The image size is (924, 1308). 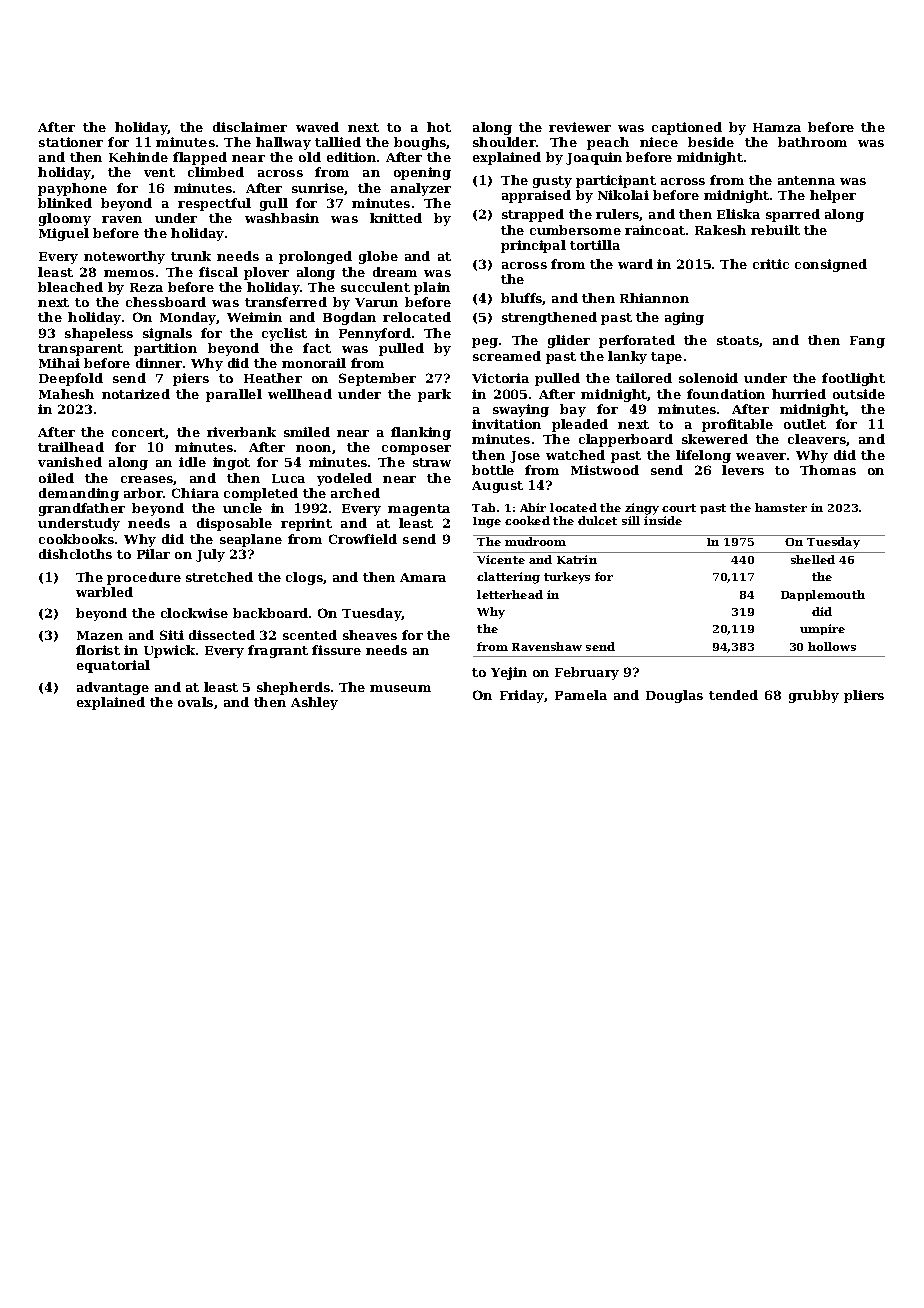 I want to click on helper, so click(x=833, y=196).
